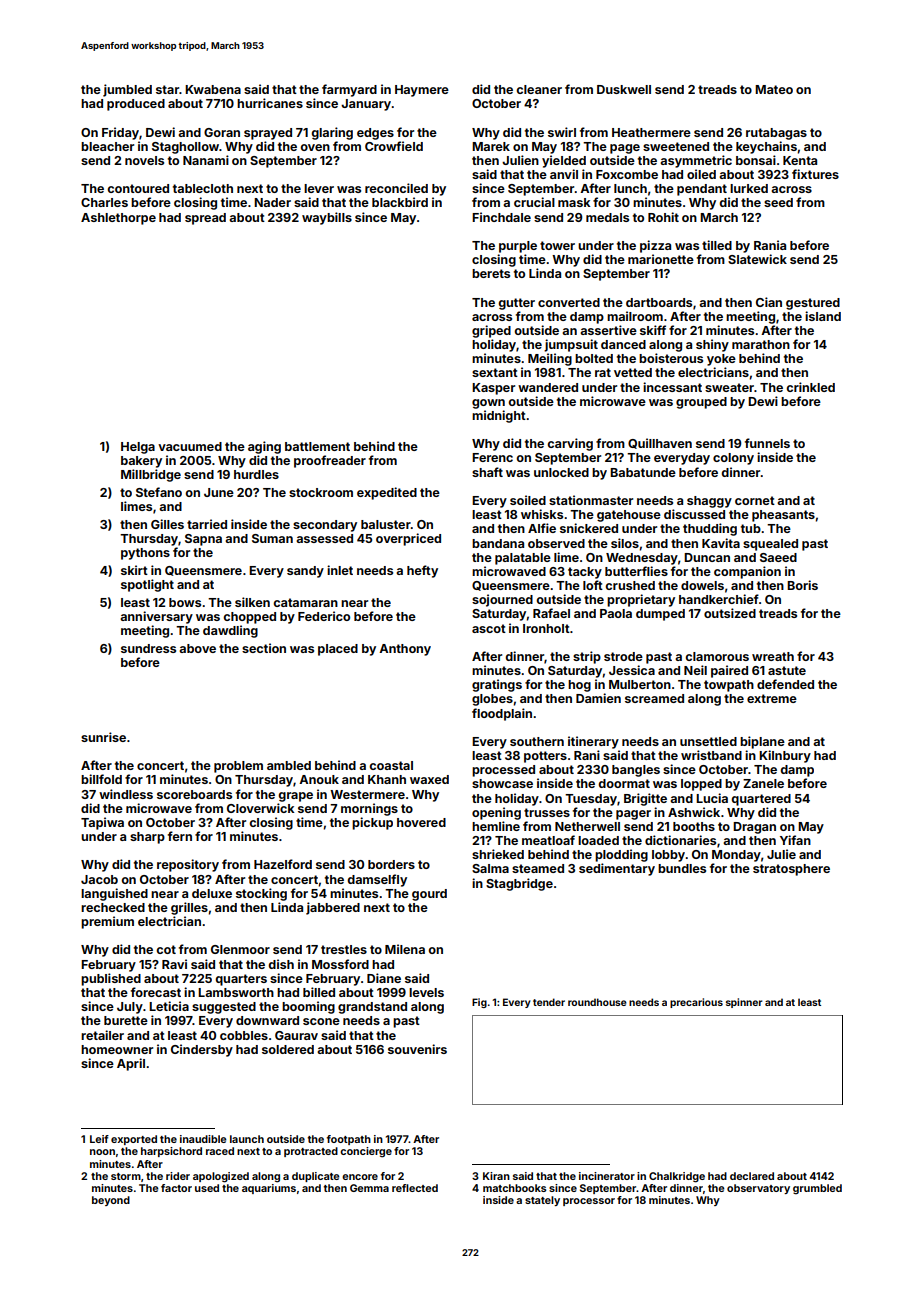  Describe the element at coordinates (744, 1003) in the screenshot. I see `spinner` at that location.
